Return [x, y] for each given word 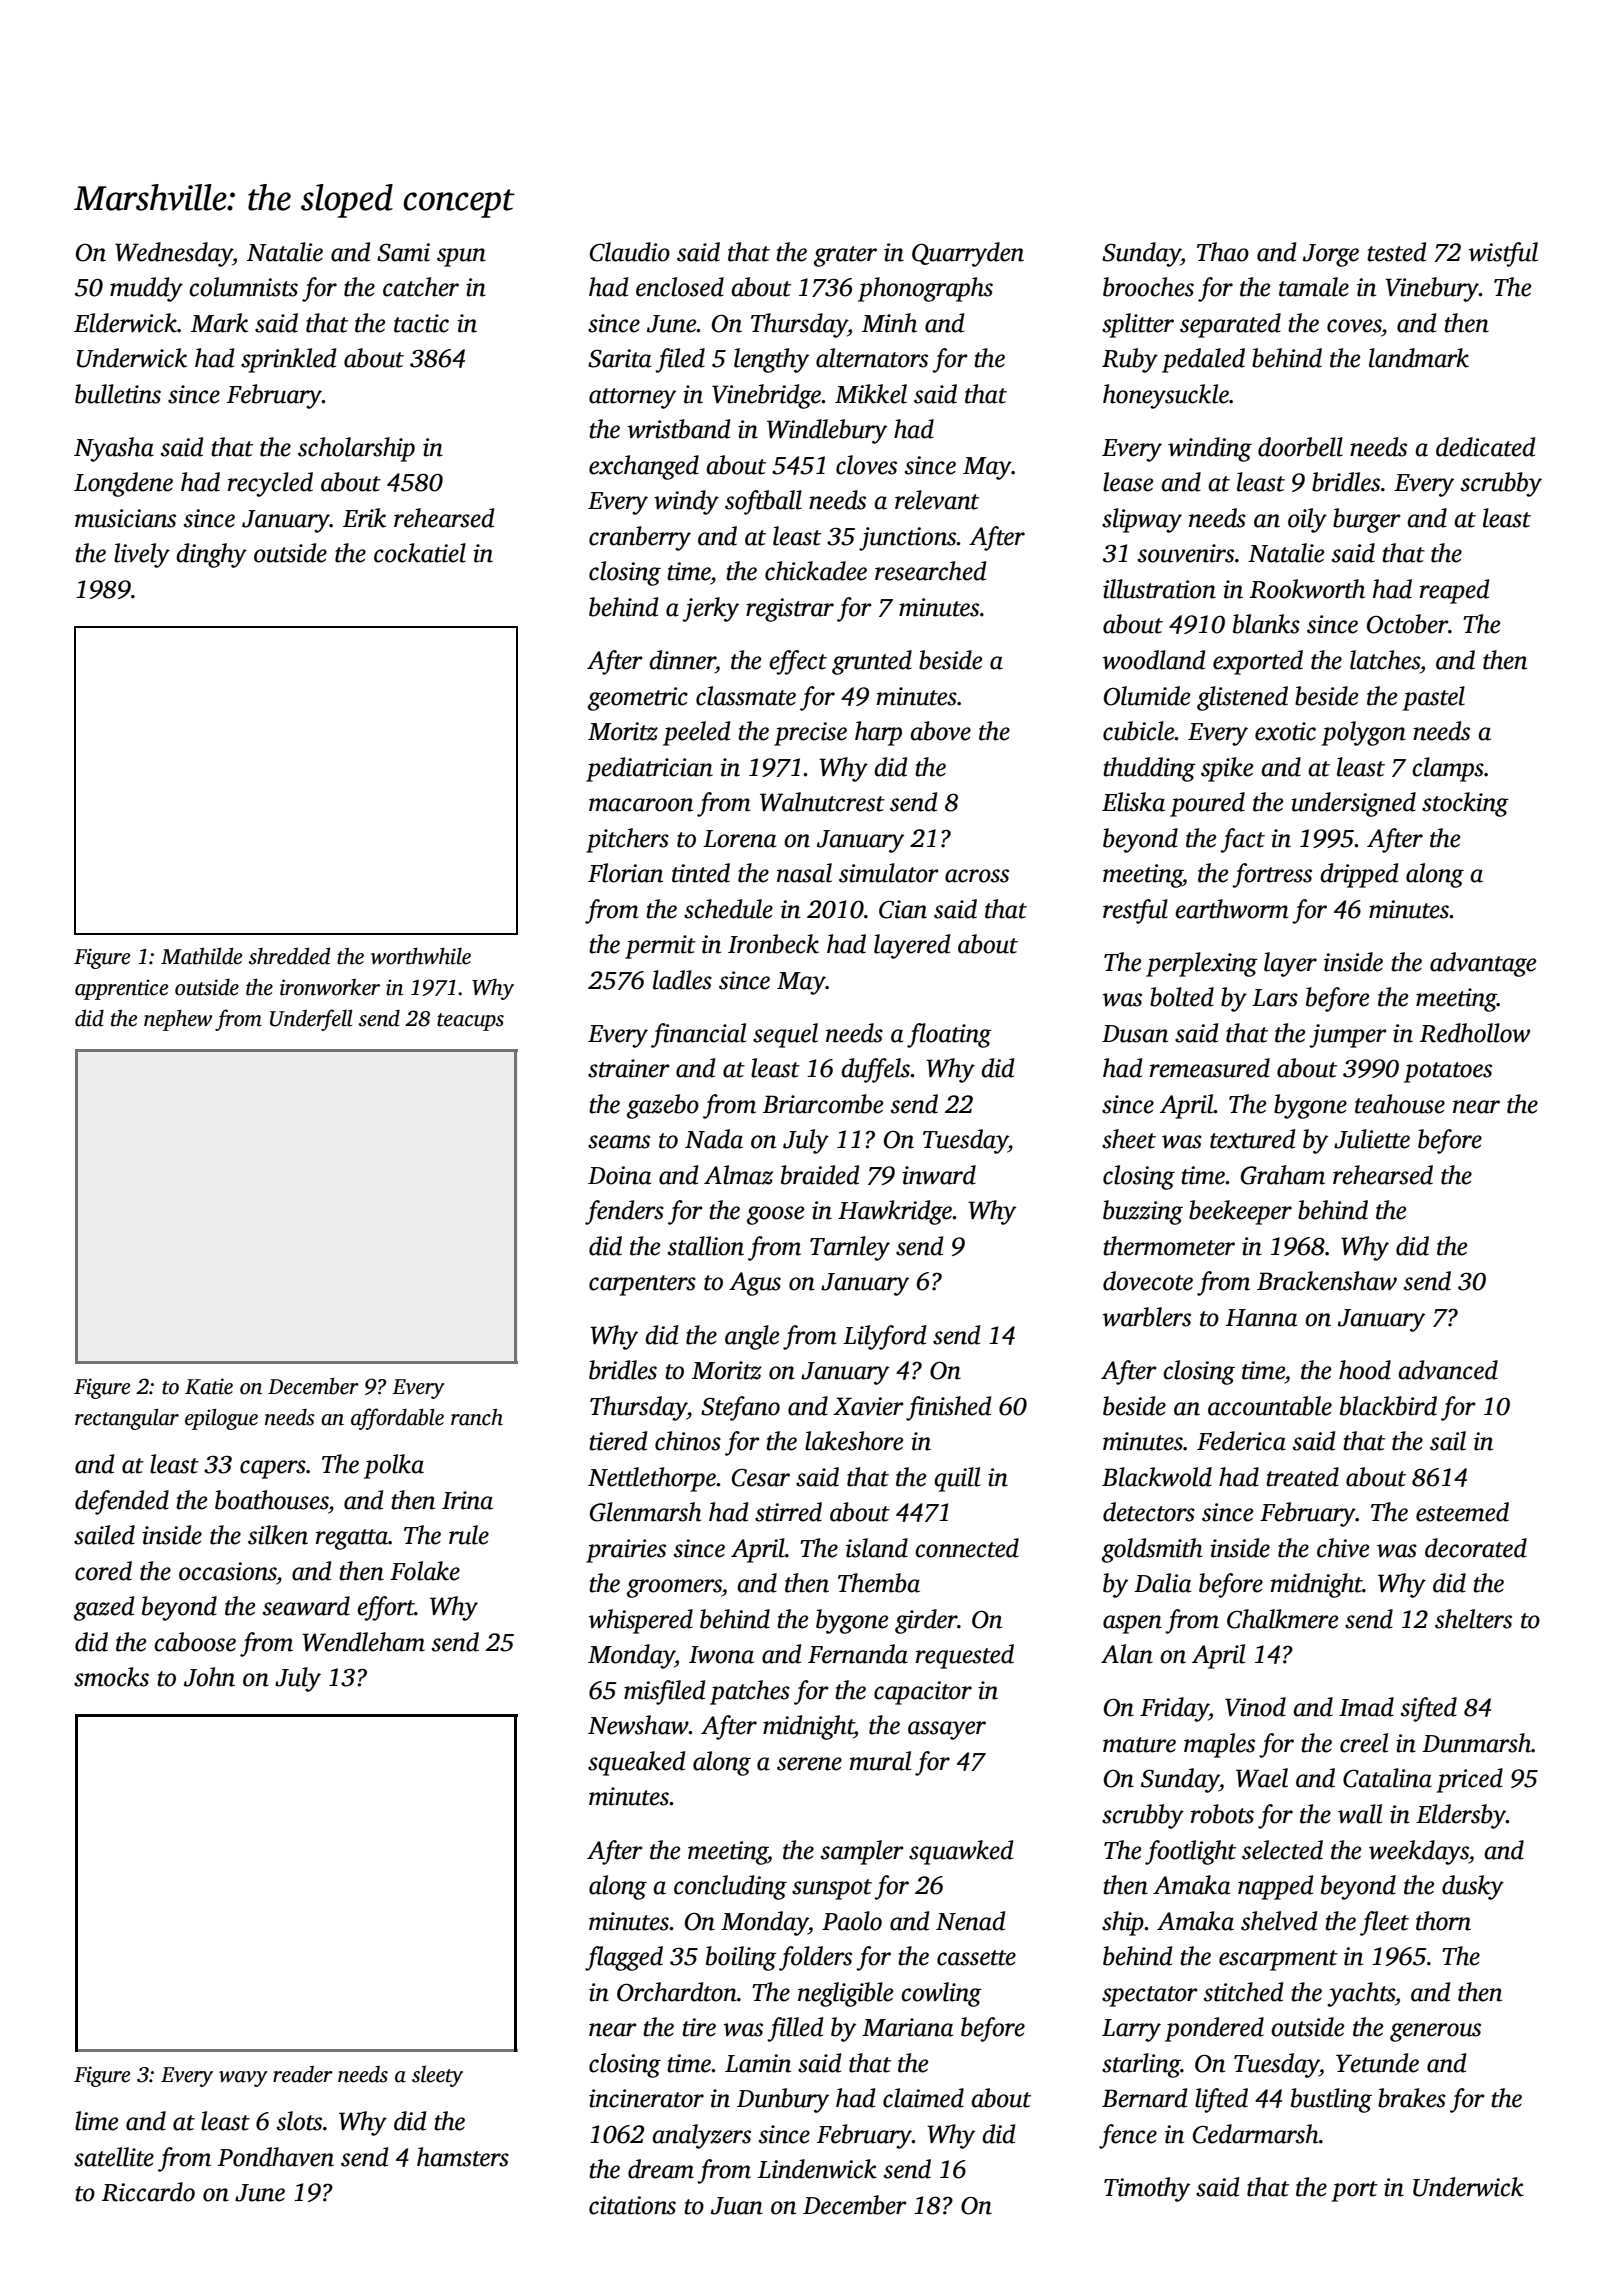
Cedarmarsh [1256, 2134]
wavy [243, 2079]
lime [96, 2121]
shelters [1473, 1619]
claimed [923, 2098]
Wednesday [174, 254]
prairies [626, 1551]
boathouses [271, 1500]
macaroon [641, 805]
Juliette [1372, 1139]
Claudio [630, 252]
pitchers [627, 840]
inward [939, 1175]
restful [1135, 911]
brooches [1148, 287]
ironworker [330, 987]
